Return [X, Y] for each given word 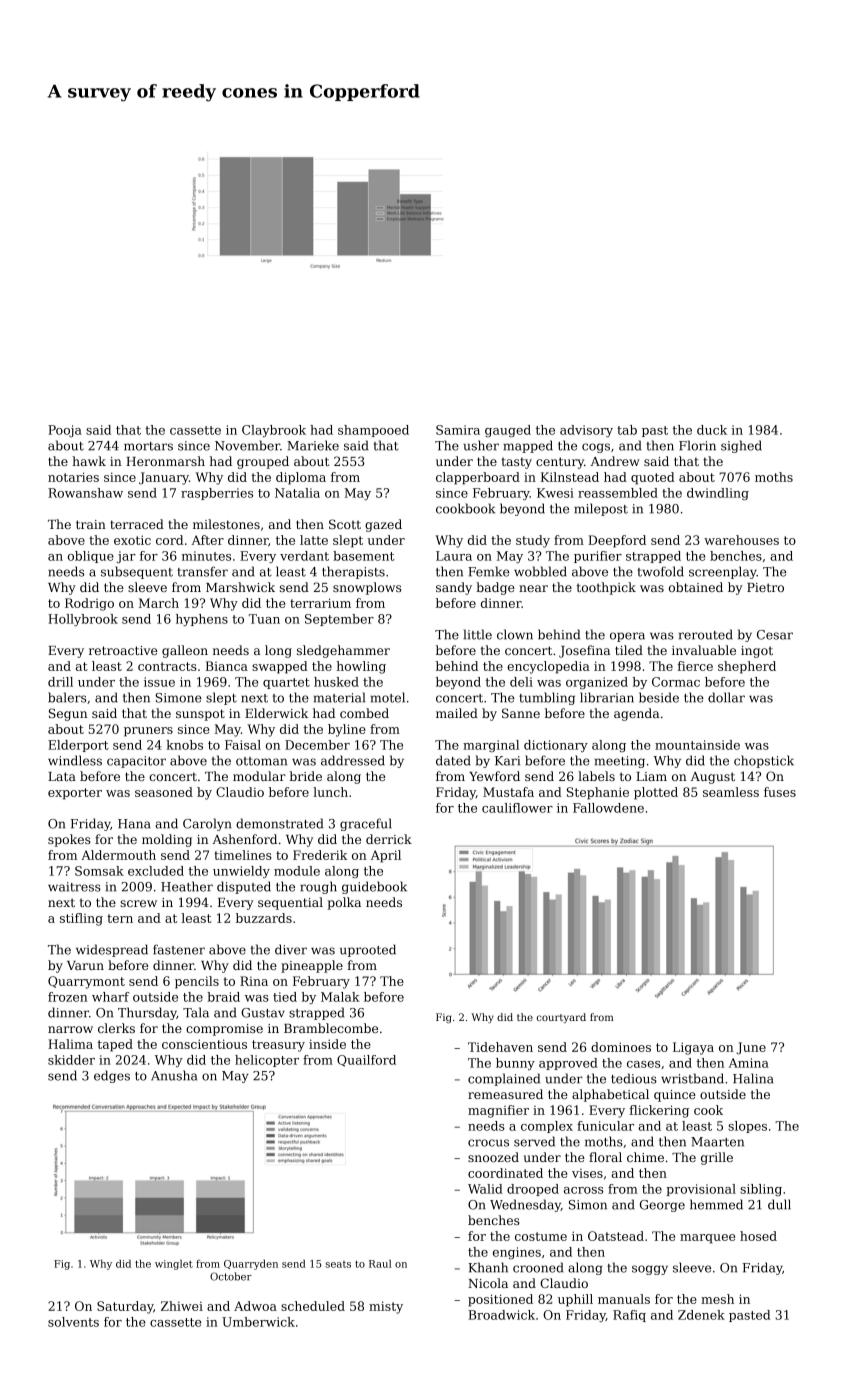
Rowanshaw [85, 493]
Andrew [615, 461]
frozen [67, 997]
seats [338, 1264]
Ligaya [693, 1048]
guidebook [374, 887]
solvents [73, 1322]
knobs [184, 745]
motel [387, 697]
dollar [726, 697]
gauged [508, 431]
